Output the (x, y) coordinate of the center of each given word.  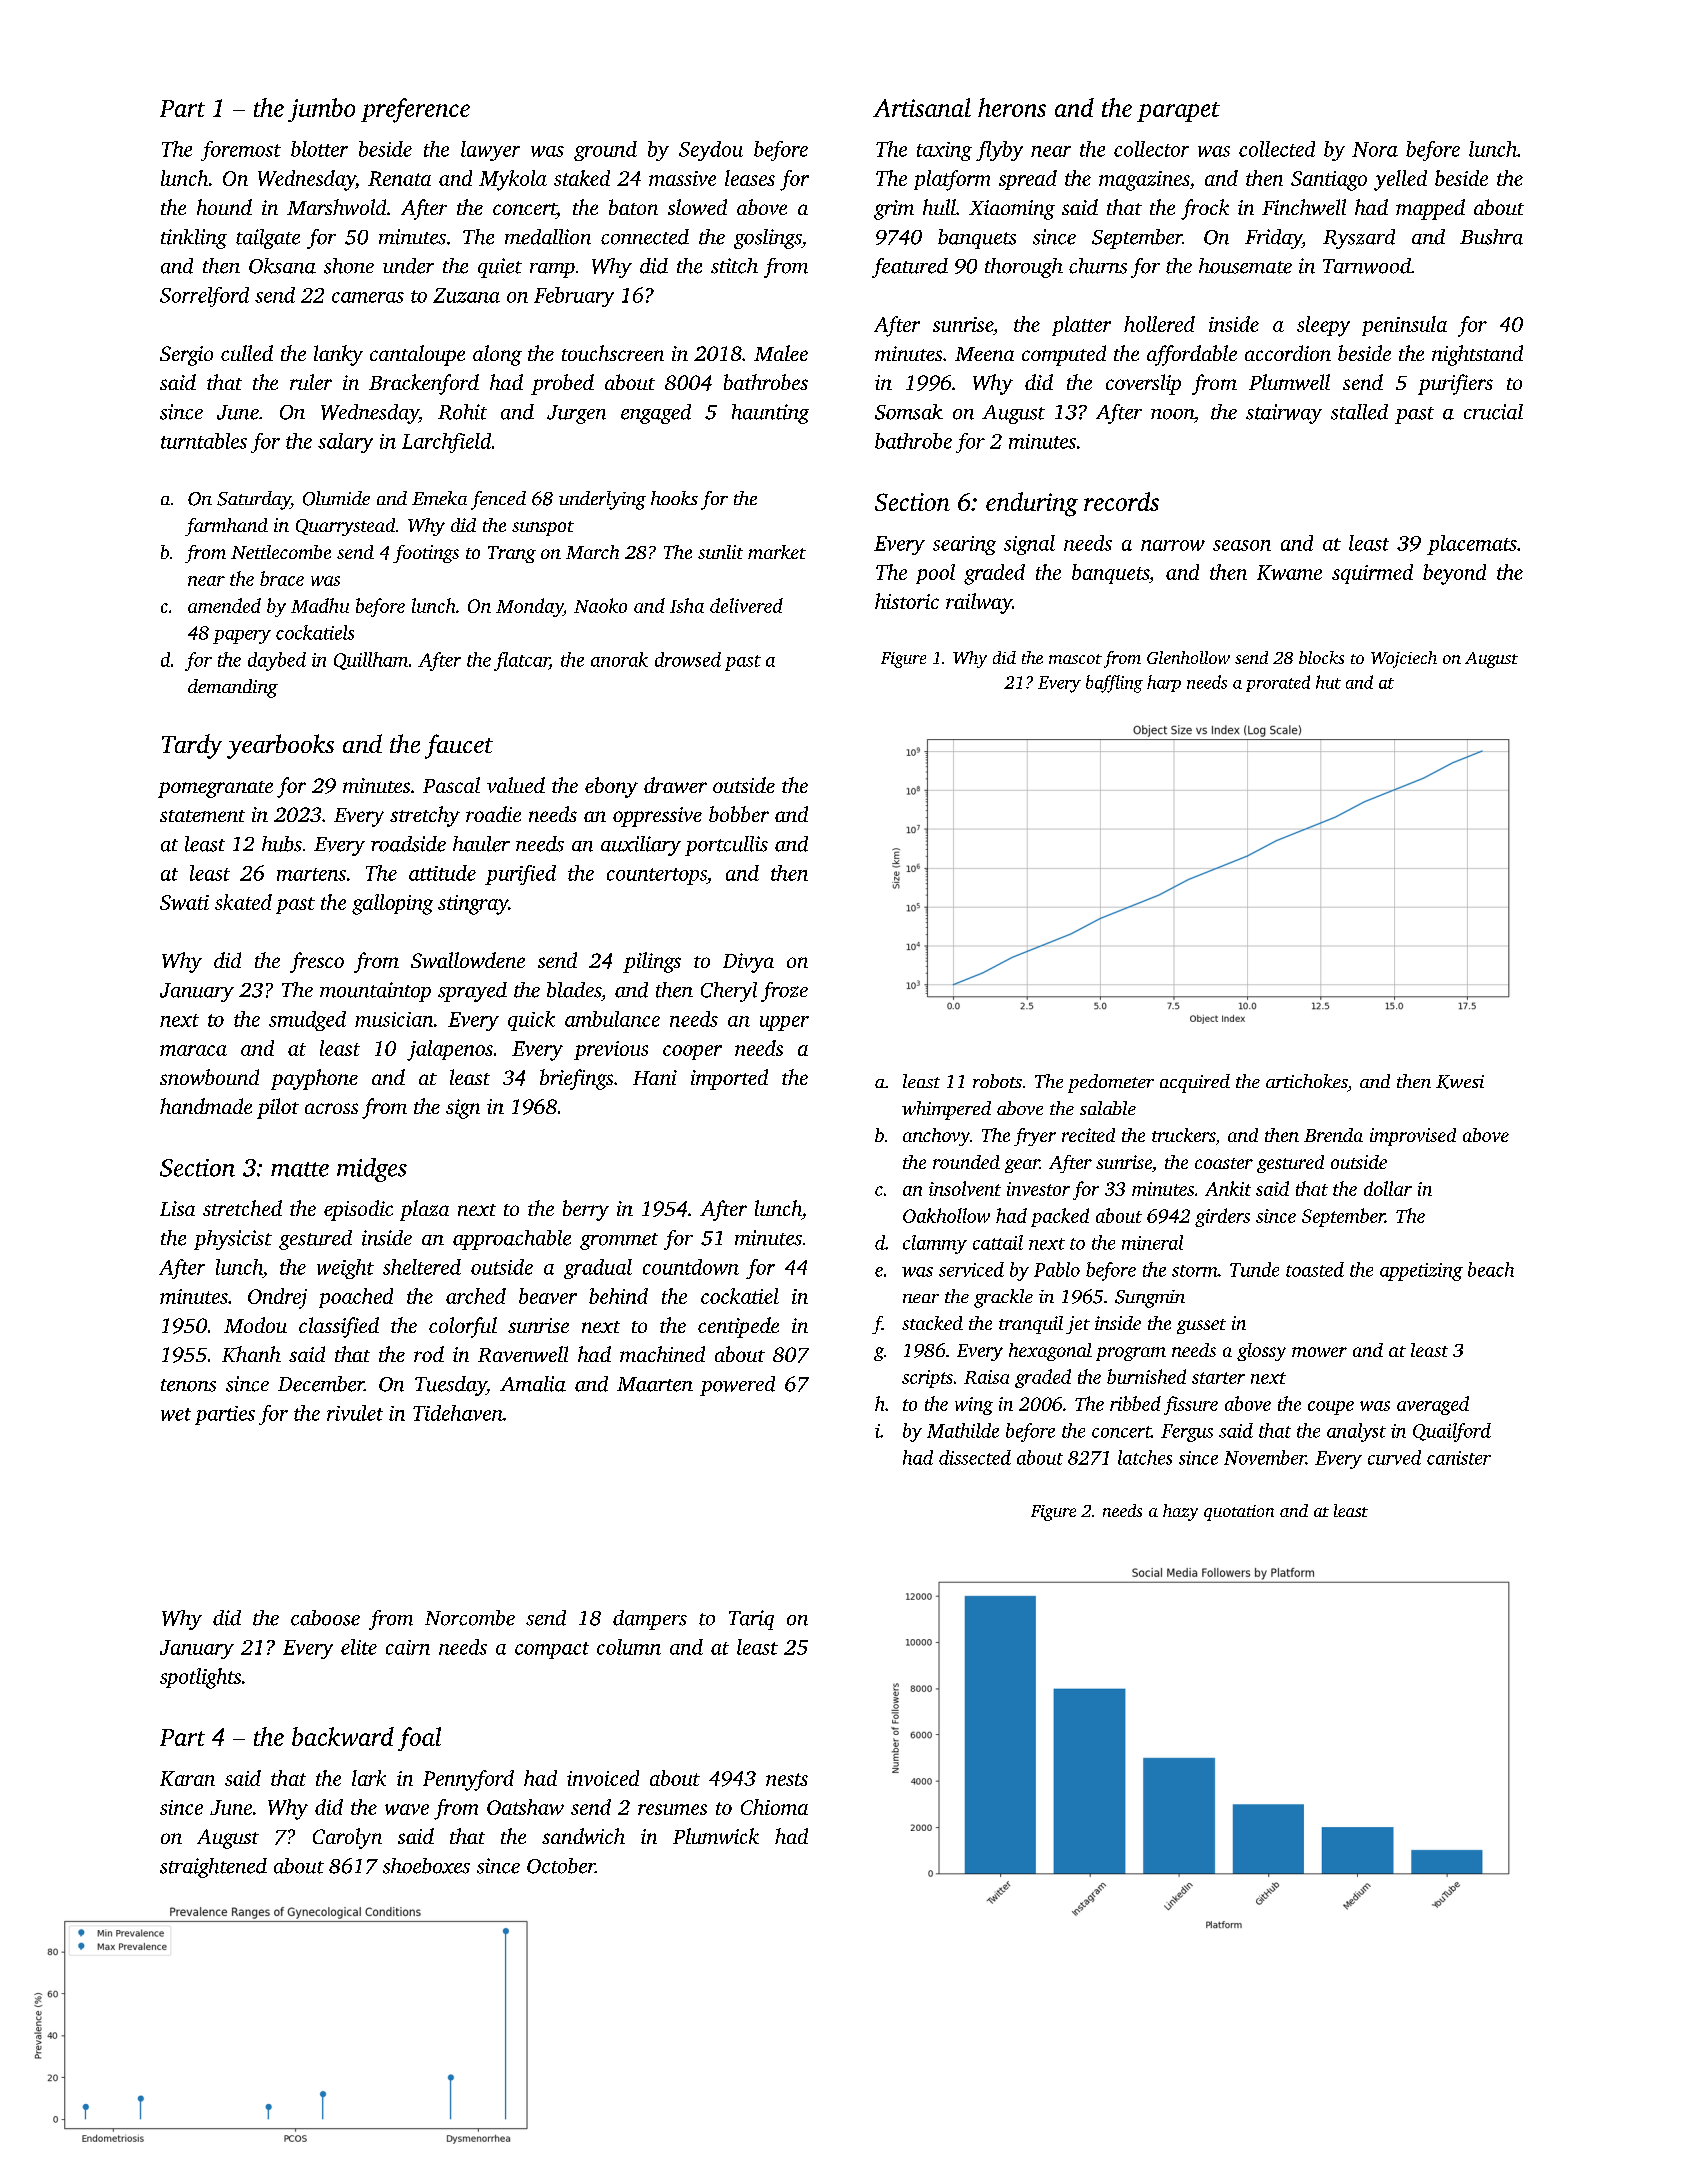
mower (1319, 1352)
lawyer (490, 151)
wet (176, 1414)
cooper (692, 1052)
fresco (317, 962)
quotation (1239, 1513)
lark (369, 1778)
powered (737, 1386)
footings (426, 554)
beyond (1454, 574)
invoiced (603, 1778)
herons (1012, 107)
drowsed (688, 659)
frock (1205, 209)
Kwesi (1460, 1082)
